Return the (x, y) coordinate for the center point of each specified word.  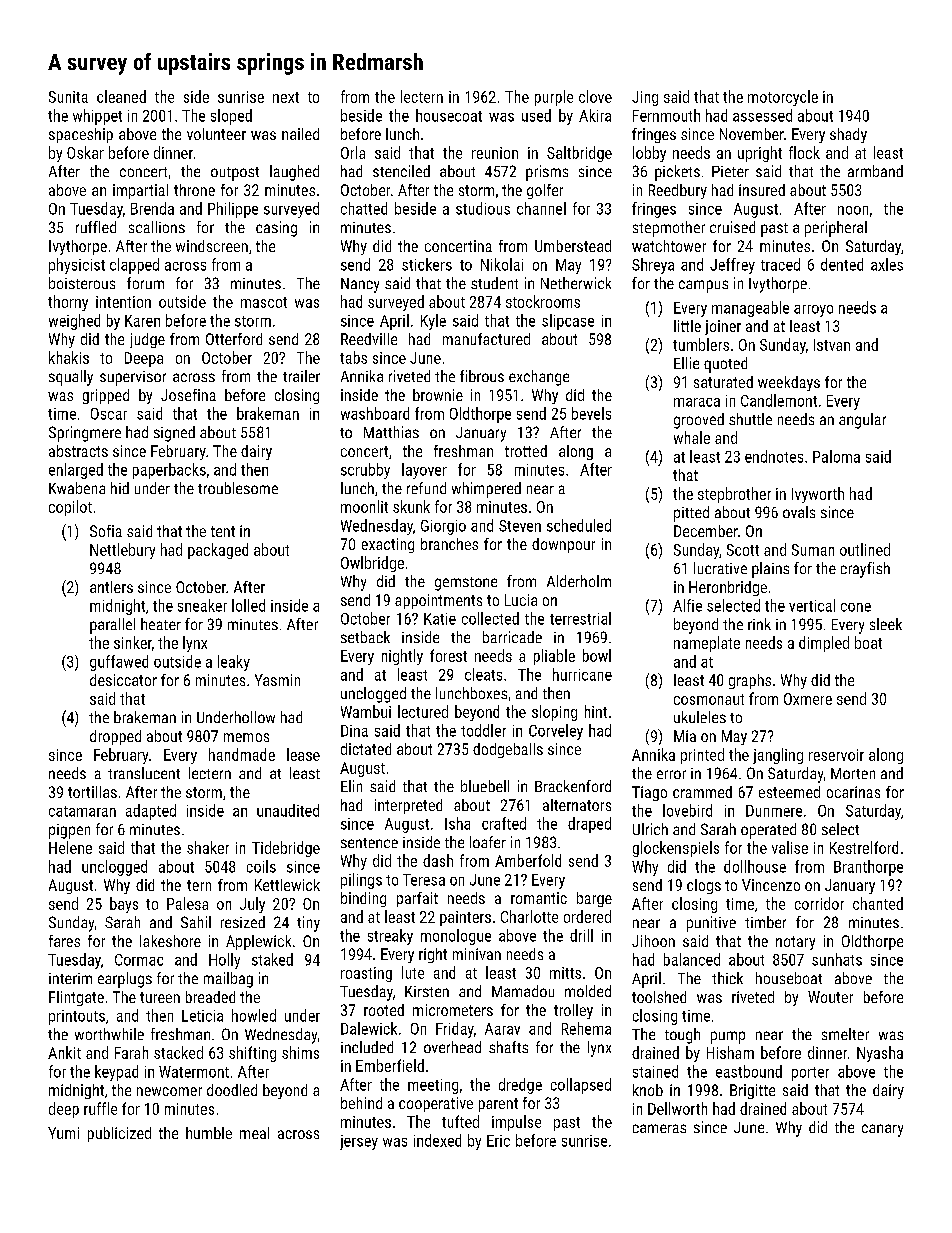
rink (759, 624)
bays (124, 905)
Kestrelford (864, 847)
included (367, 1047)
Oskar (85, 152)
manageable (750, 309)
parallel (112, 626)
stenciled (401, 171)
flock (804, 152)
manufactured (486, 339)
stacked (178, 1052)
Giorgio (443, 527)
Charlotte (529, 916)
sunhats (837, 959)
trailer (301, 376)
